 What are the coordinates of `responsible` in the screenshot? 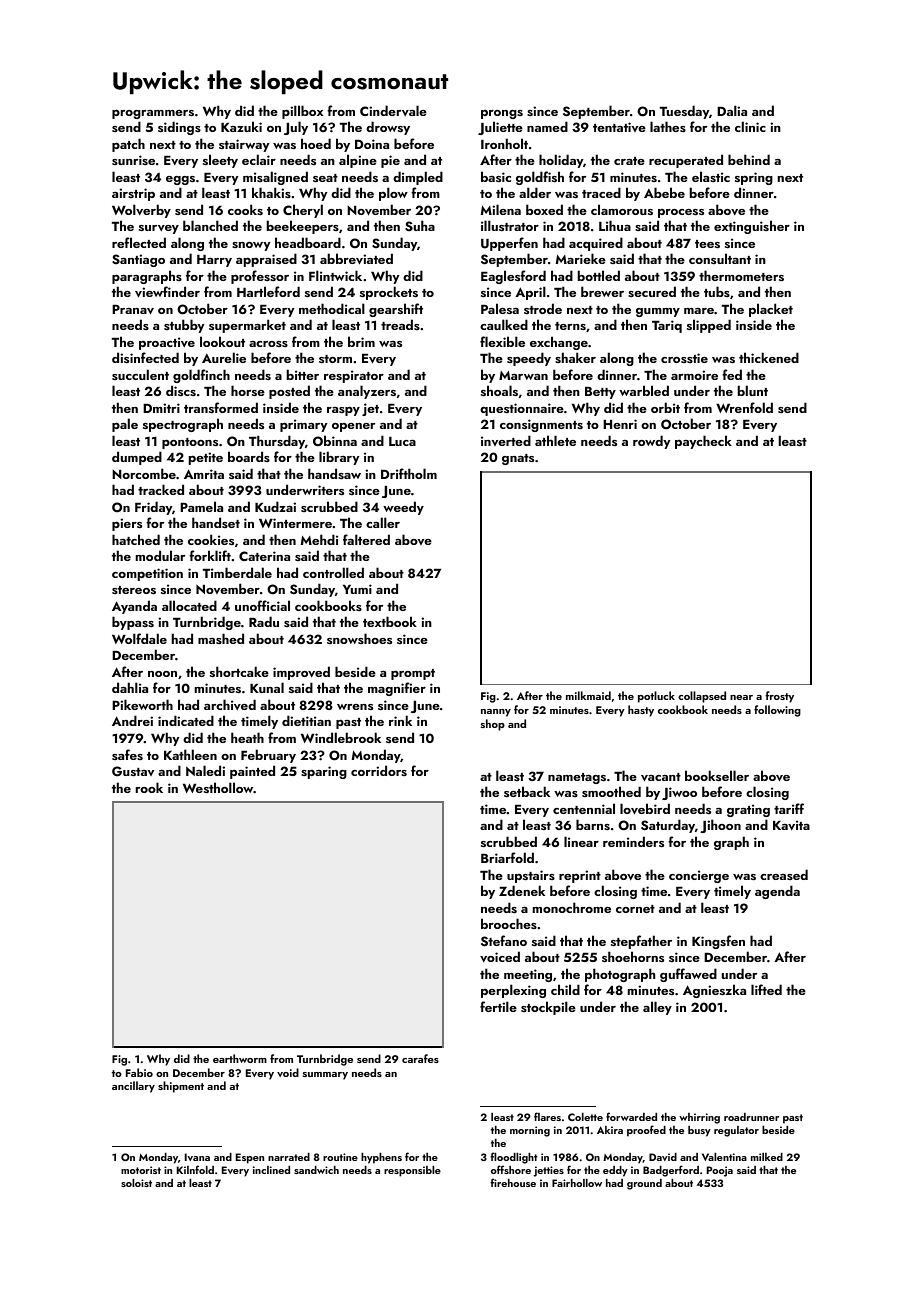 It's located at (412, 1171).
